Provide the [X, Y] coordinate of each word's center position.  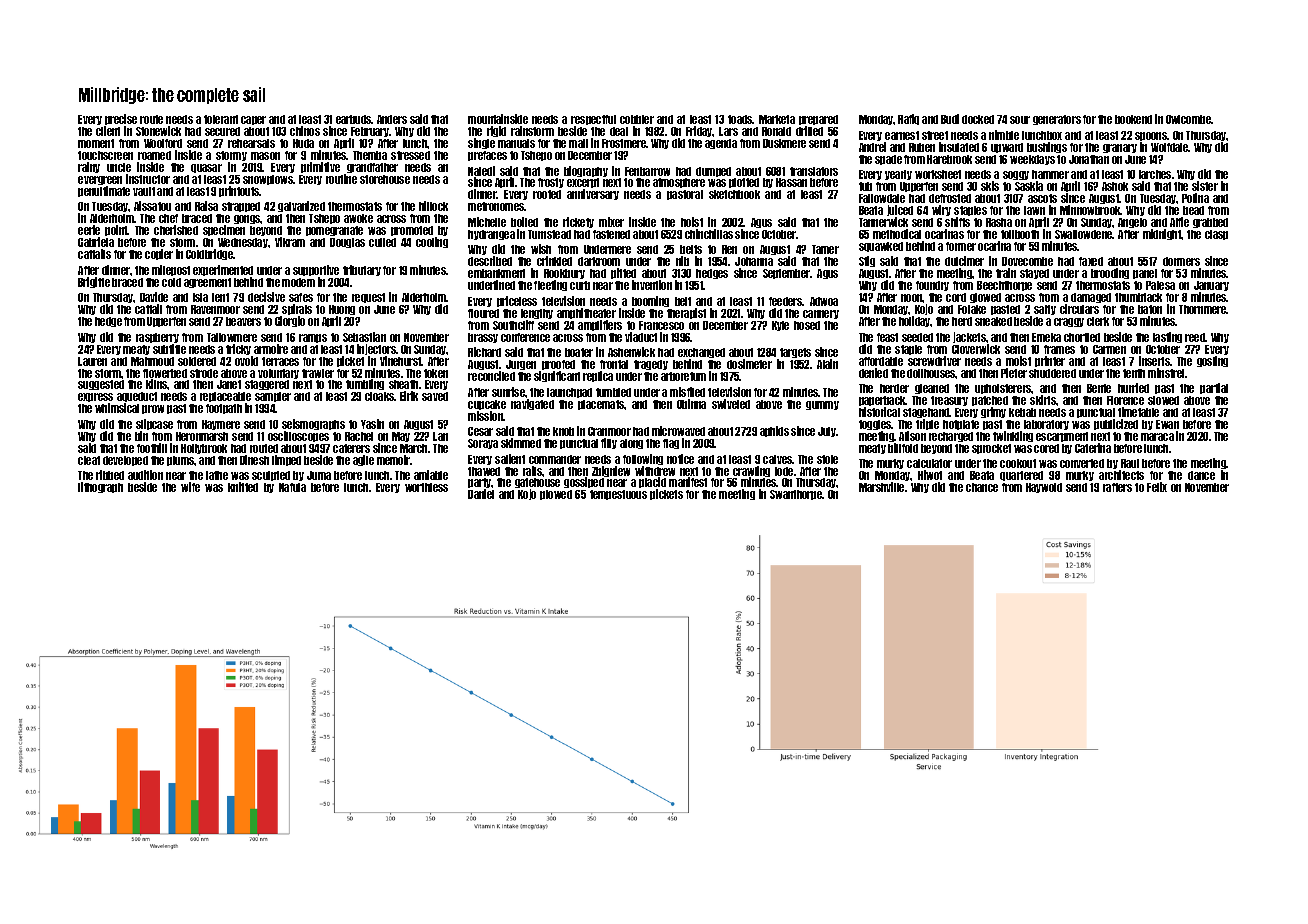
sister [1205, 186]
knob [563, 431]
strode [204, 373]
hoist [692, 222]
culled [382, 242]
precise [121, 119]
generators [1057, 120]
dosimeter [749, 364]
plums [181, 461]
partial [1214, 388]
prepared [818, 120]
